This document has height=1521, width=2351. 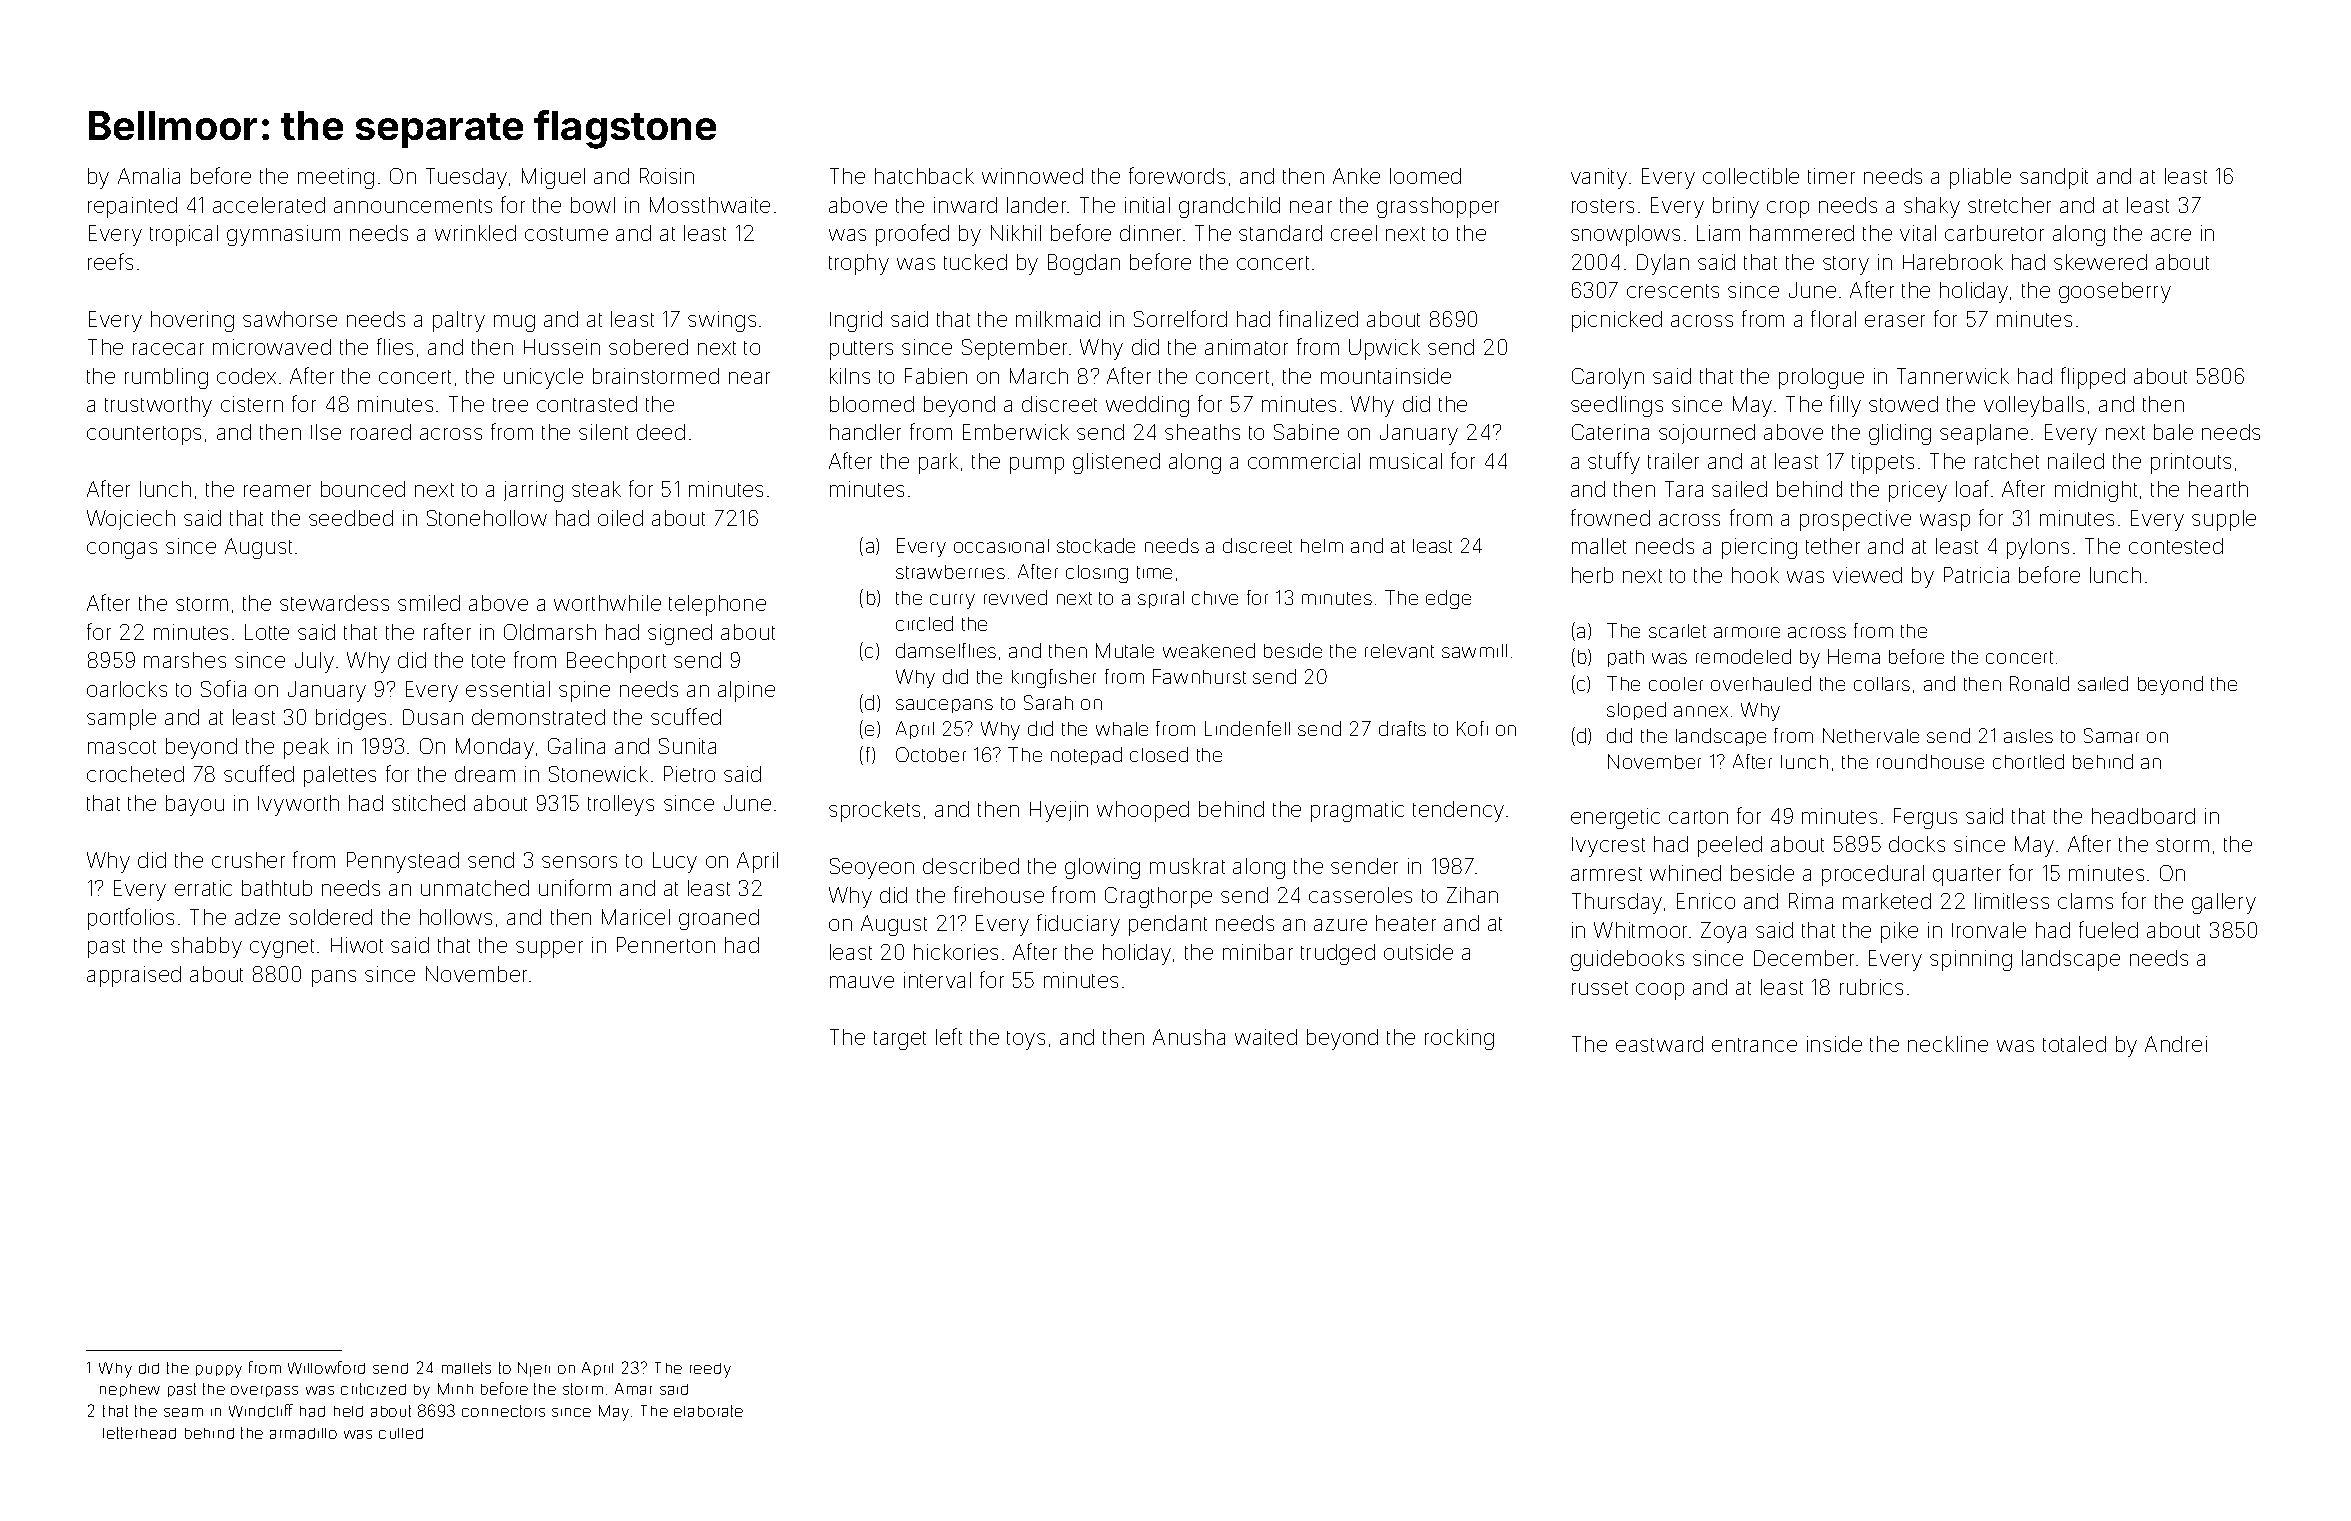 I want to click on reefs, so click(x=110, y=261).
